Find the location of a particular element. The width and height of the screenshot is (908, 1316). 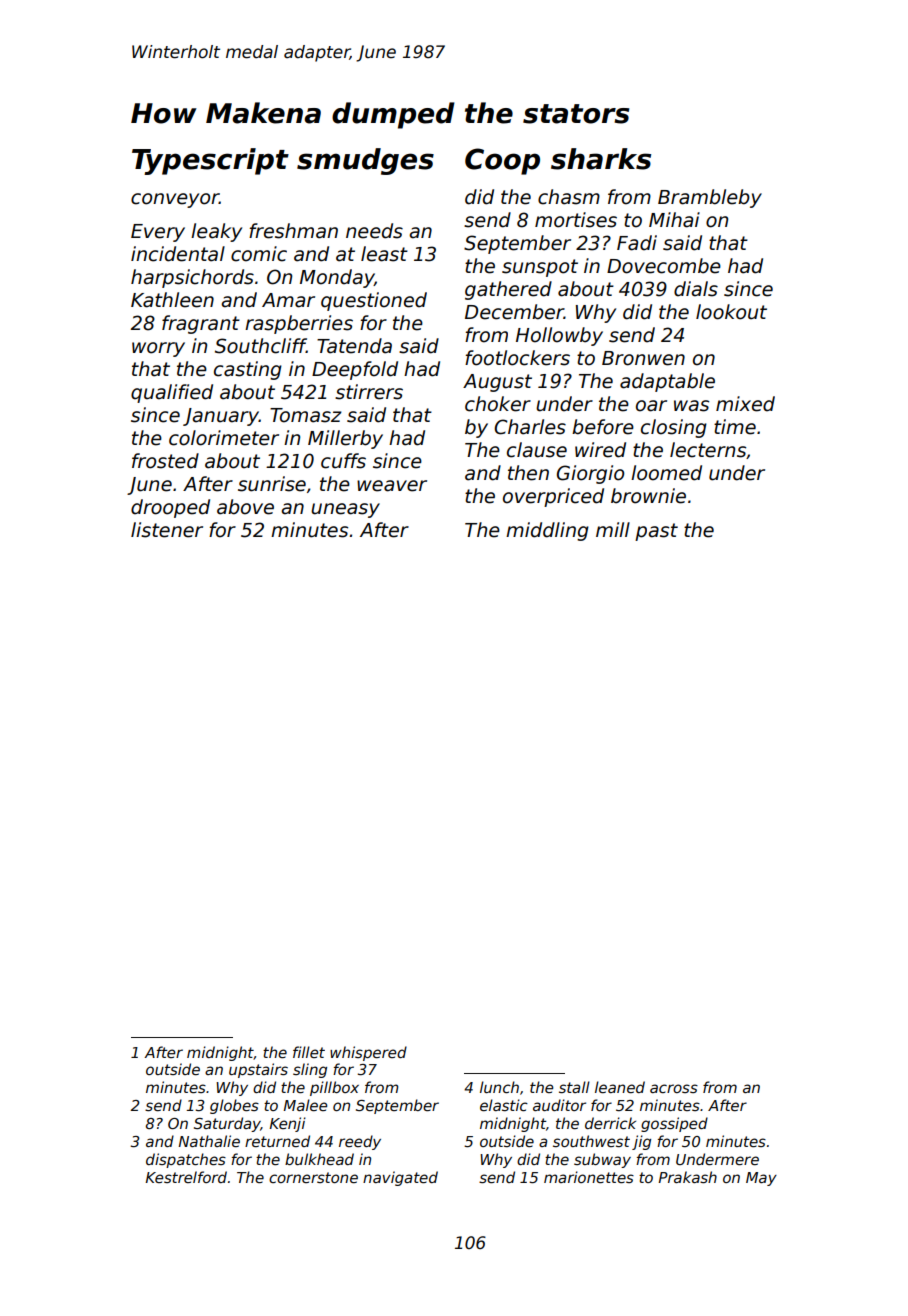

chasm is located at coordinates (569, 197).
